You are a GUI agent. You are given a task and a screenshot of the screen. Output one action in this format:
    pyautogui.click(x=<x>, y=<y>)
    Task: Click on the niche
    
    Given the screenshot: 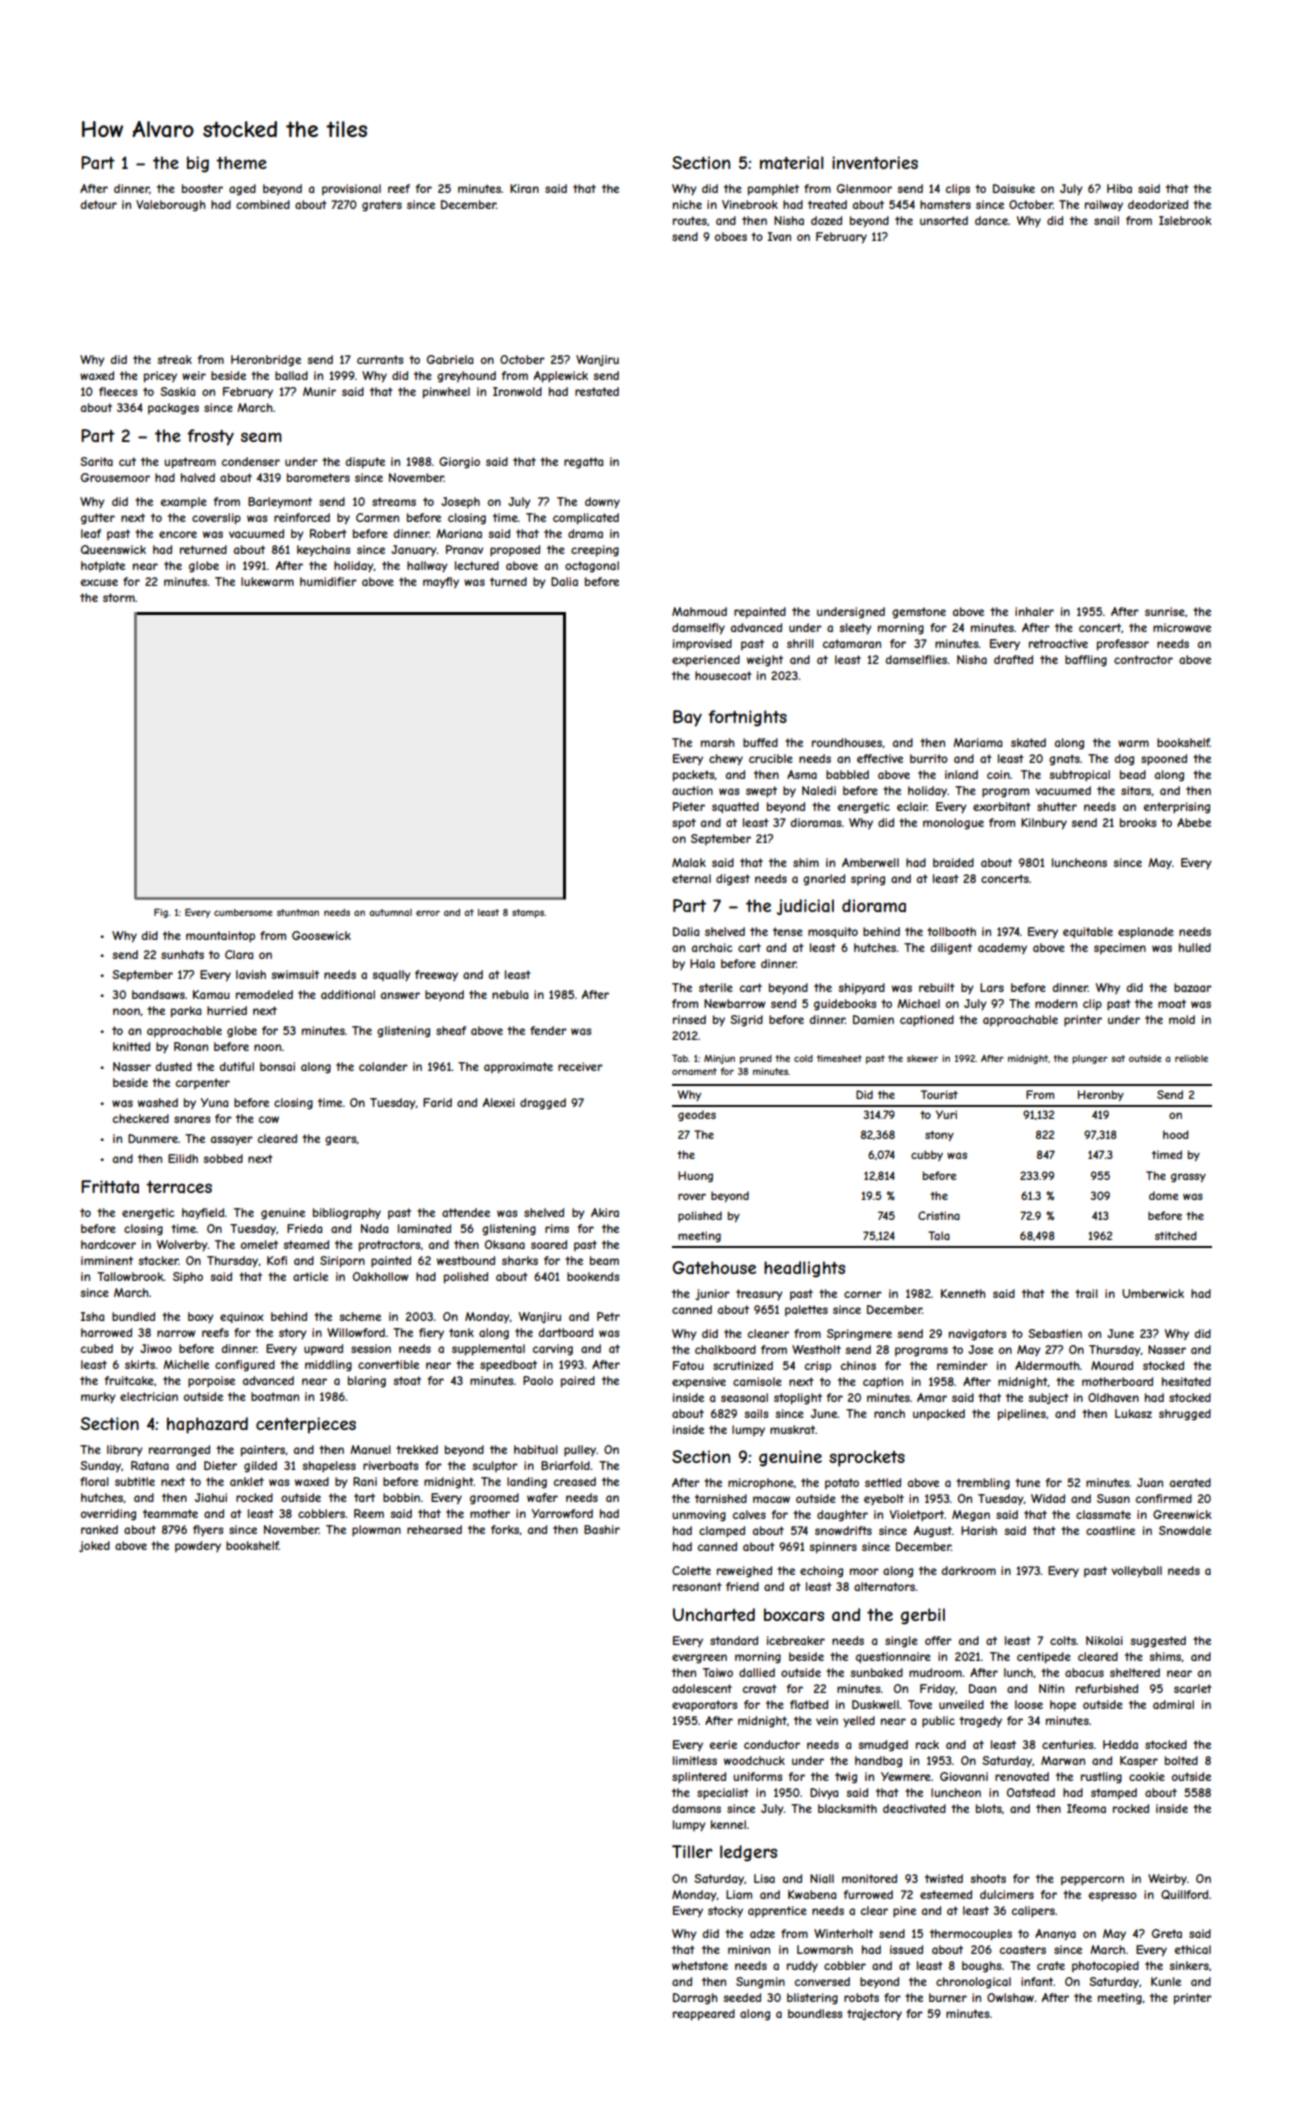 What is the action you would take?
    pyautogui.click(x=687, y=204)
